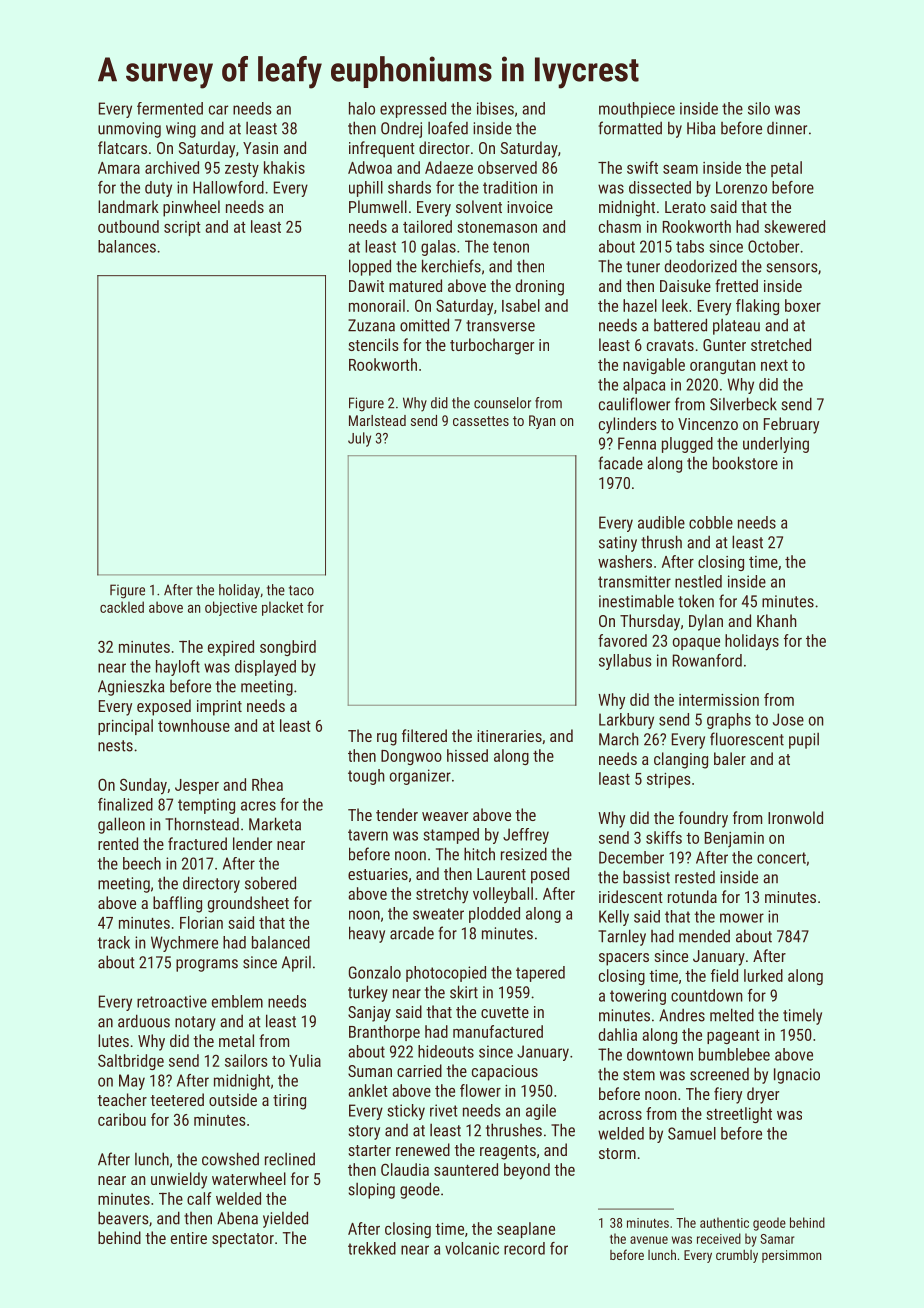  Describe the element at coordinates (621, 463) in the screenshot. I see `facade` at that location.
